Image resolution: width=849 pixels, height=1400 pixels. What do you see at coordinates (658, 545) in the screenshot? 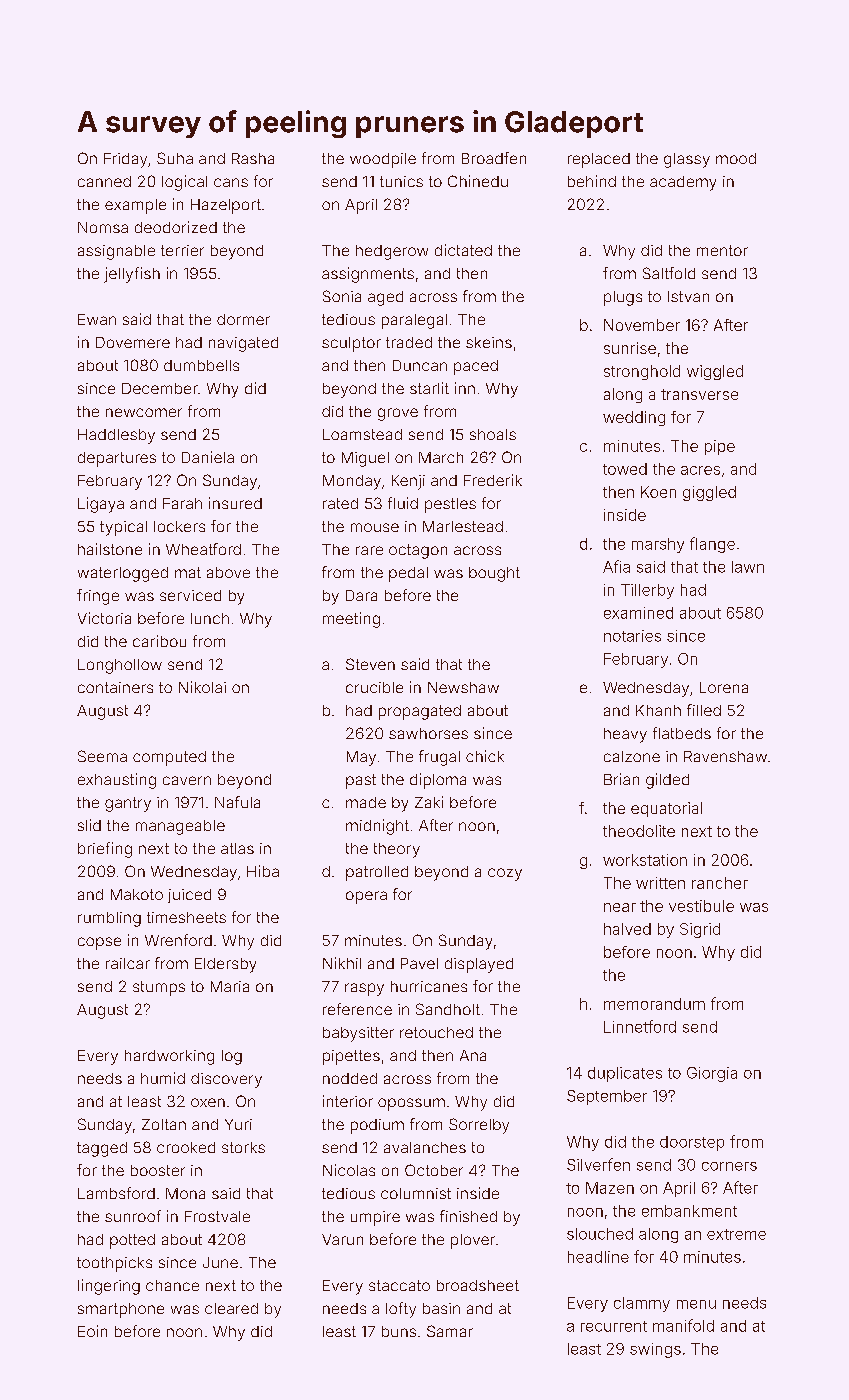
I see `marshy` at bounding box center [658, 545].
